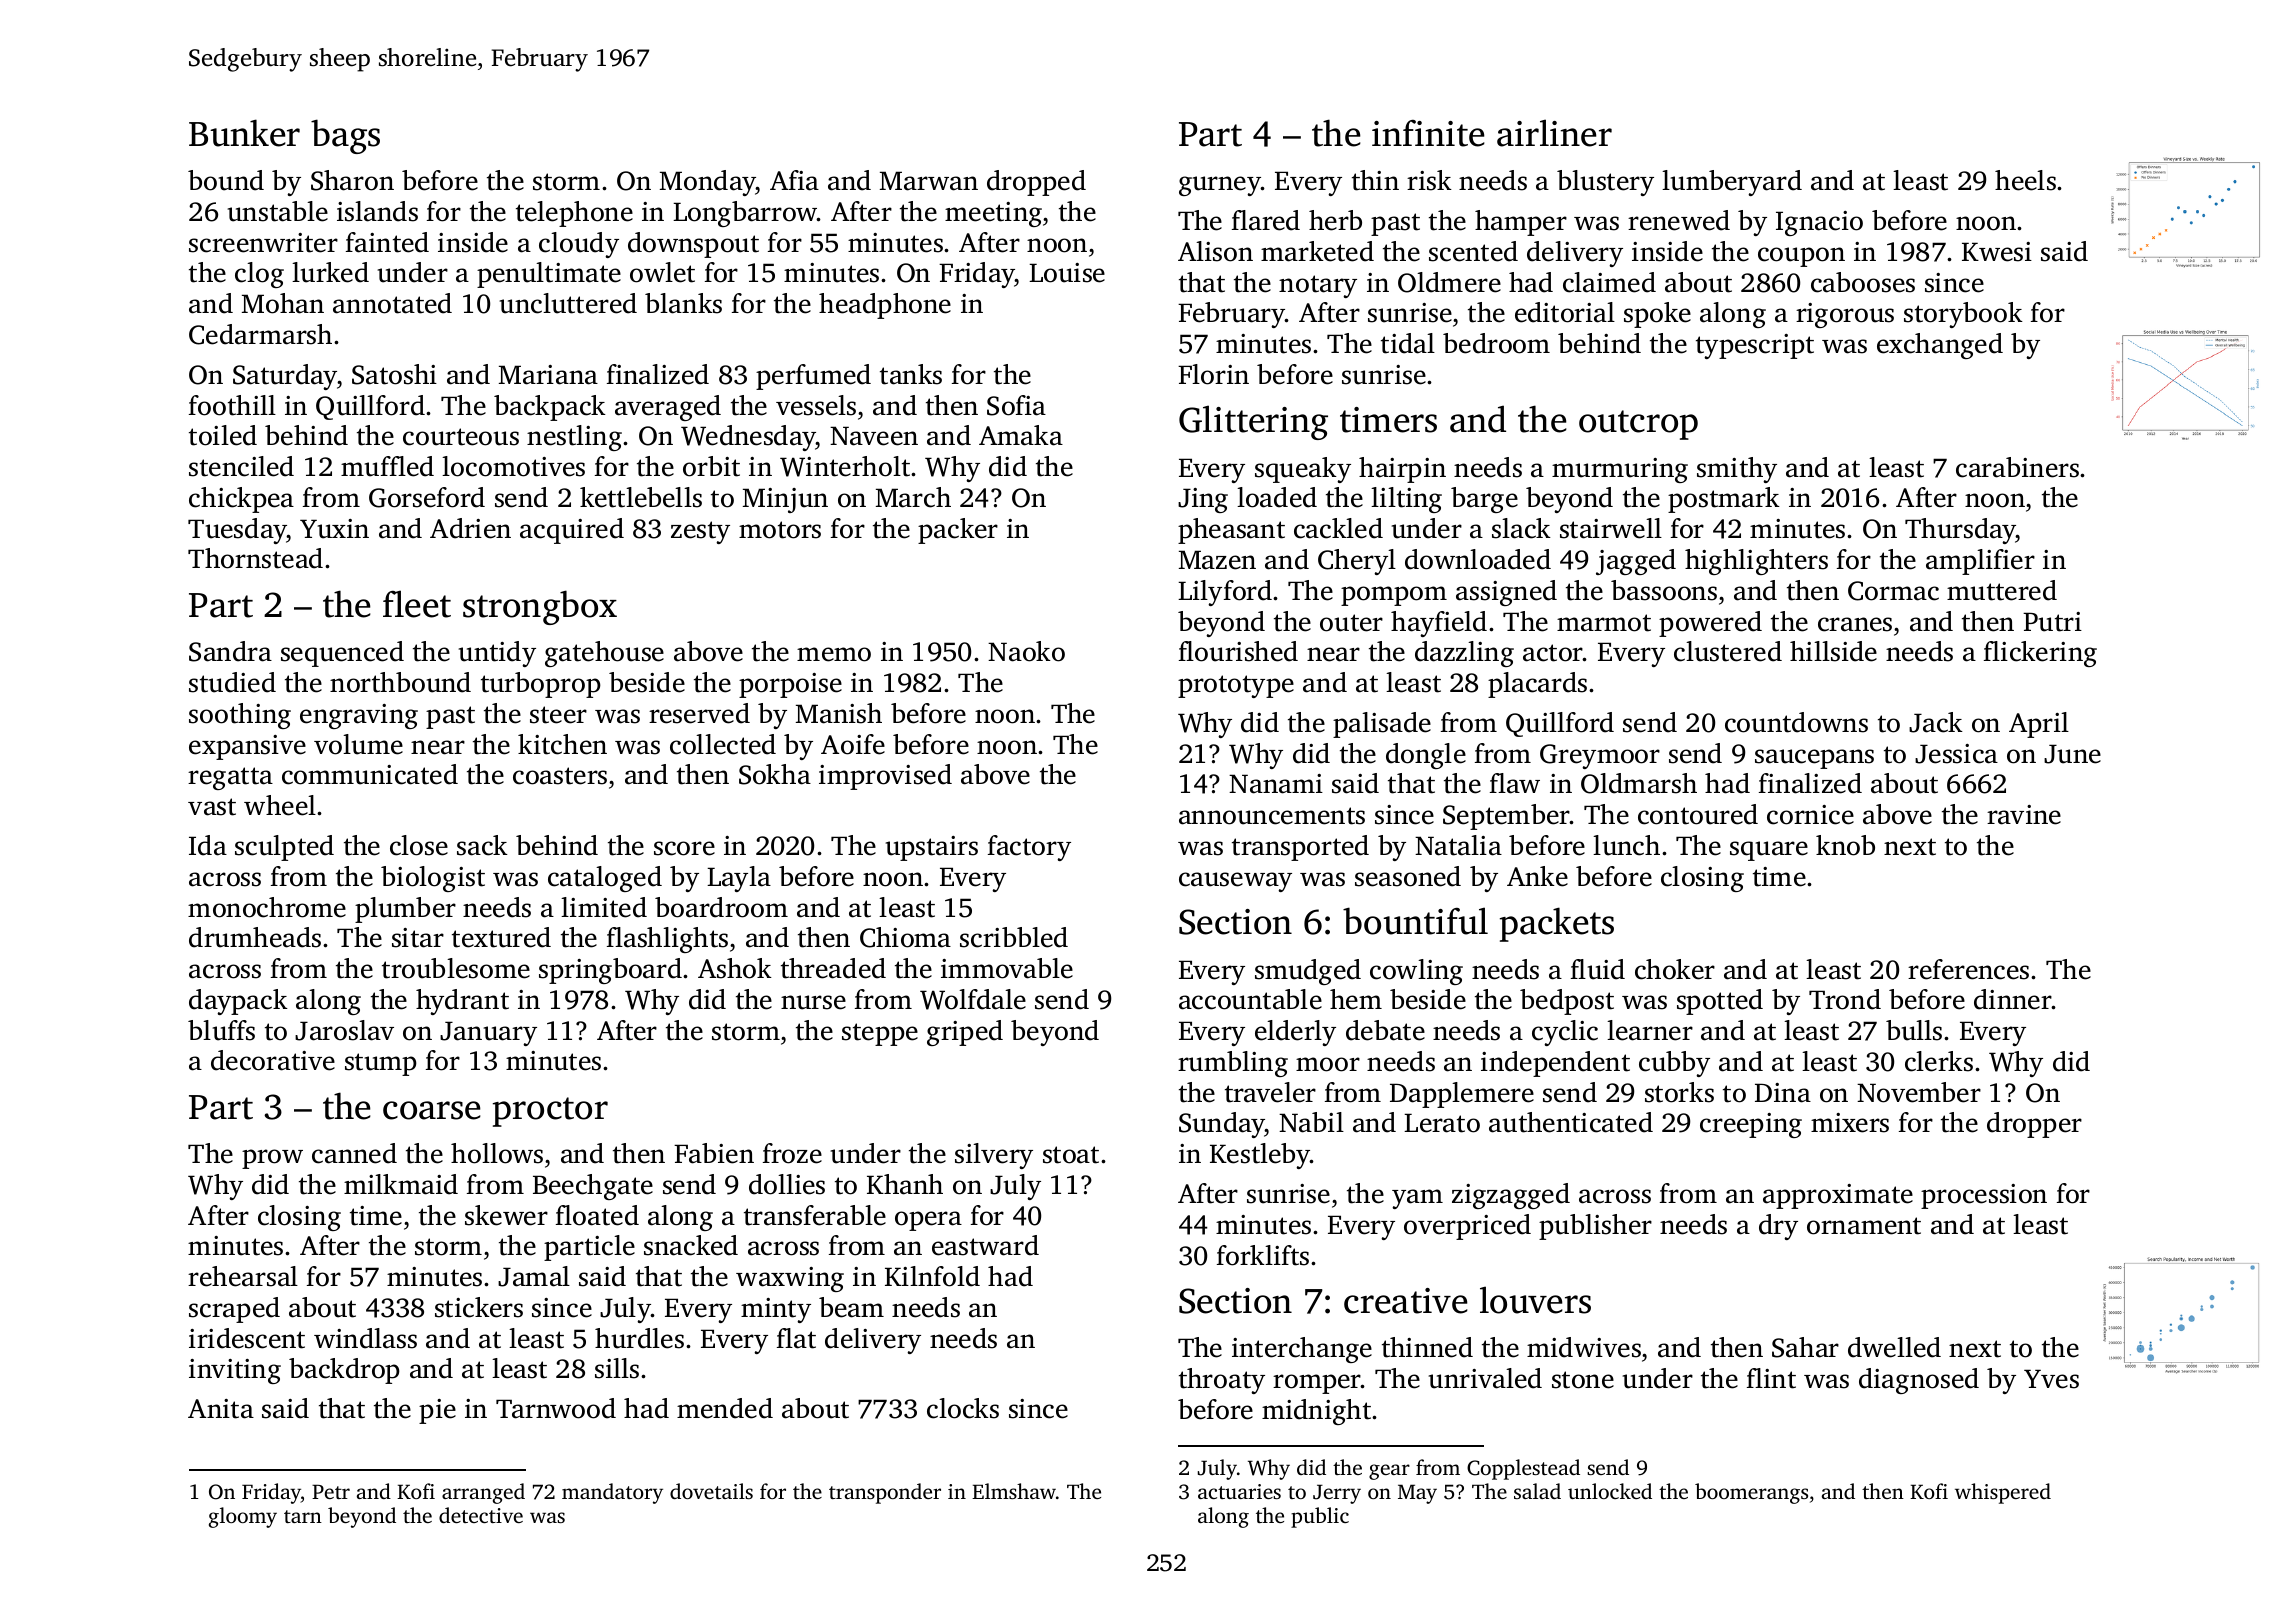  What do you see at coordinates (885, 1493) in the page?
I see `transponder` at bounding box center [885, 1493].
